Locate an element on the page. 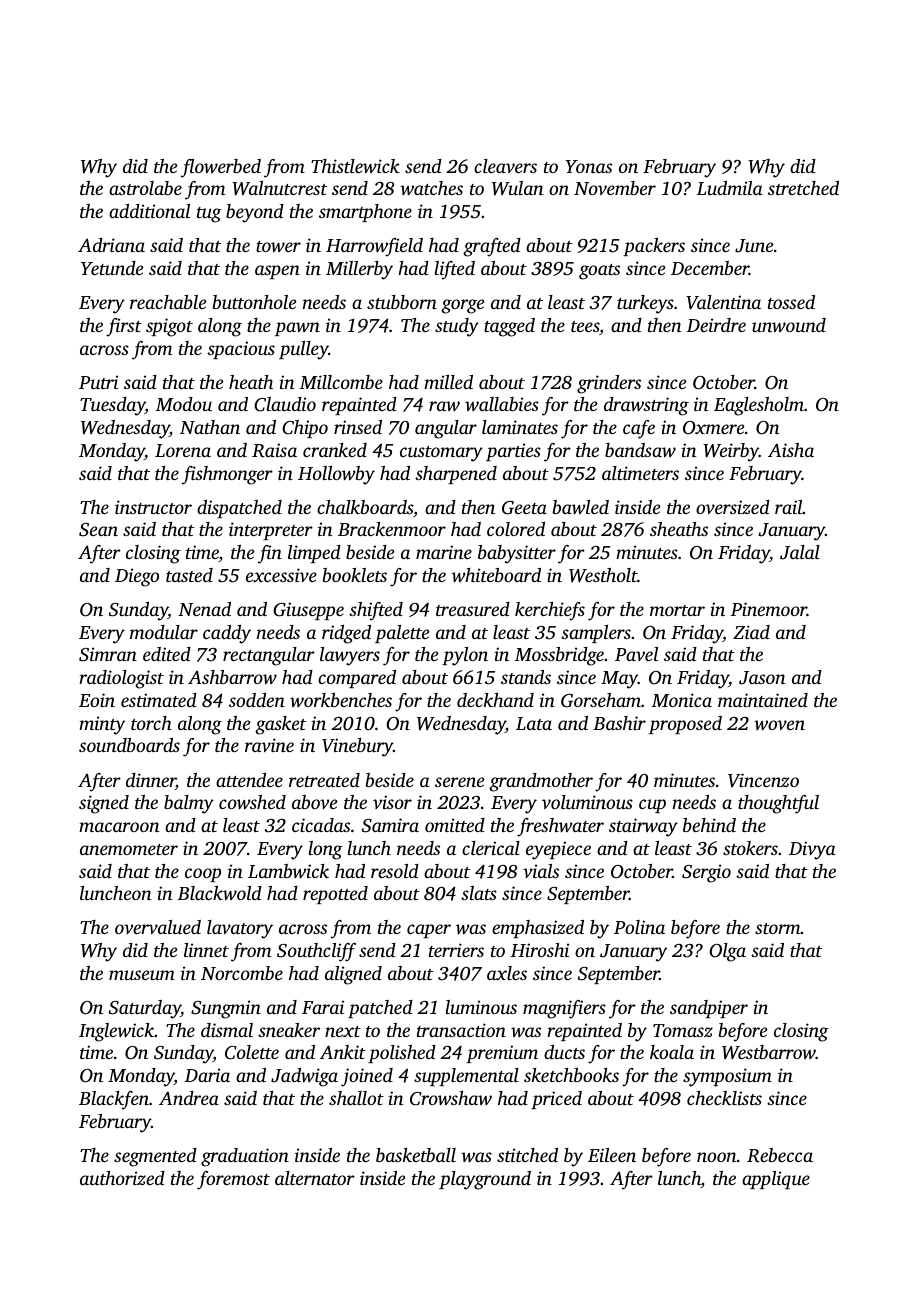  stubborn is located at coordinates (402, 302).
